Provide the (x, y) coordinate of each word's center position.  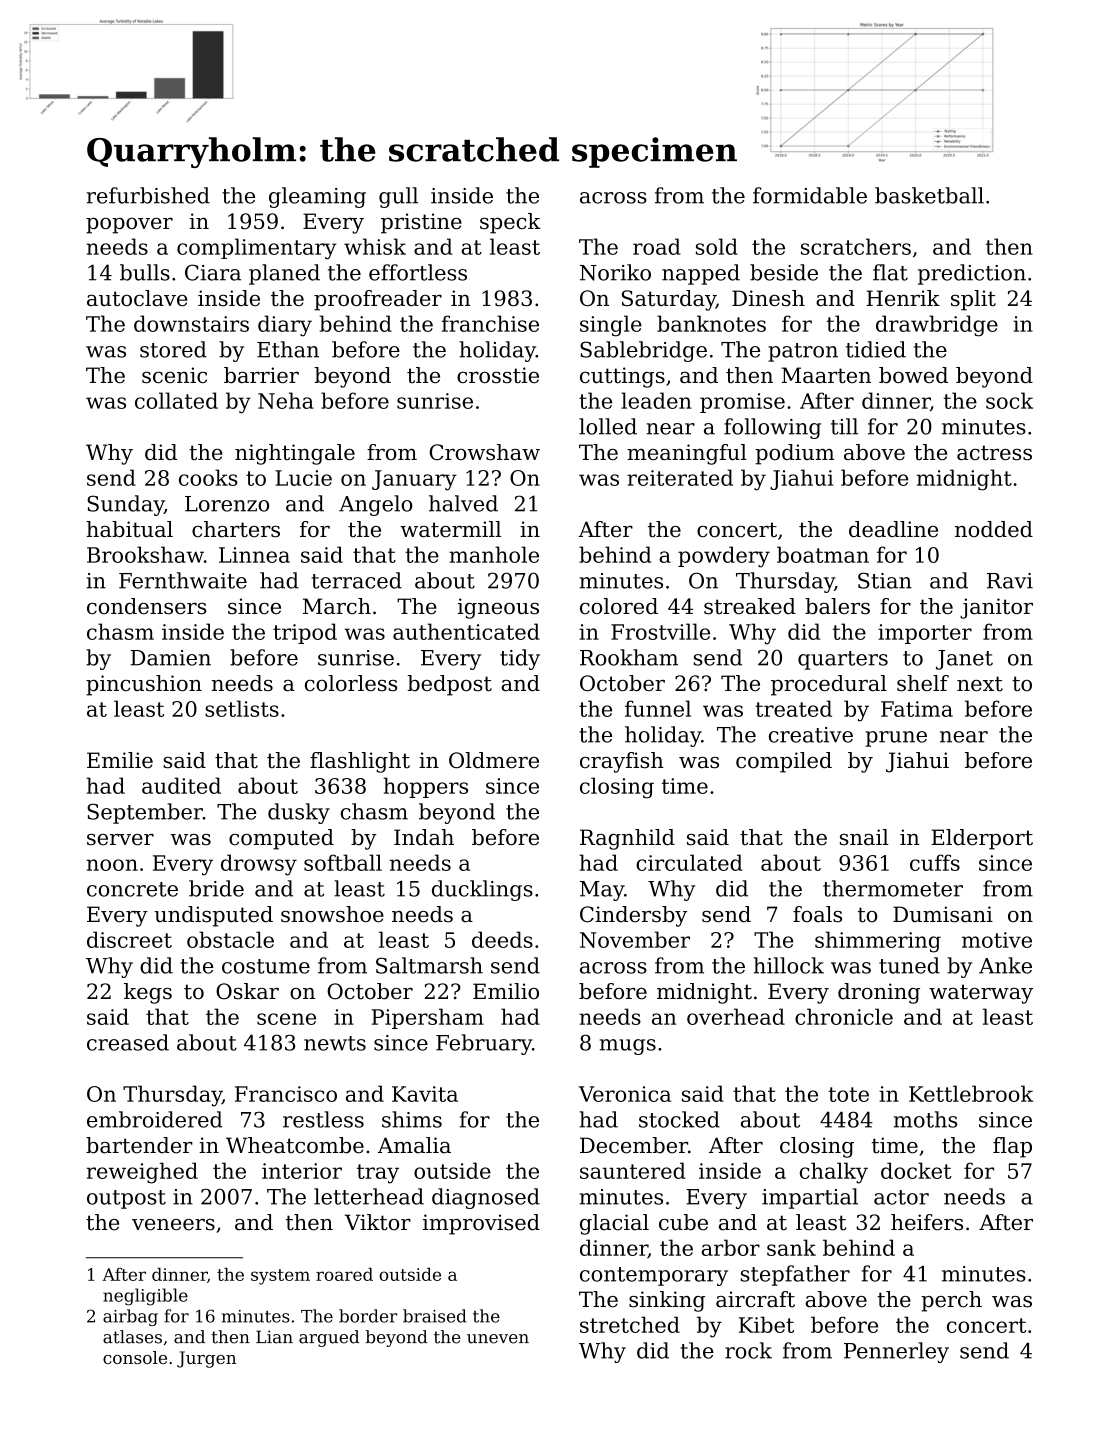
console (135, 1357)
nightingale (295, 454)
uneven (498, 1339)
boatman (823, 554)
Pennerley (896, 1352)
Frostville (660, 631)
